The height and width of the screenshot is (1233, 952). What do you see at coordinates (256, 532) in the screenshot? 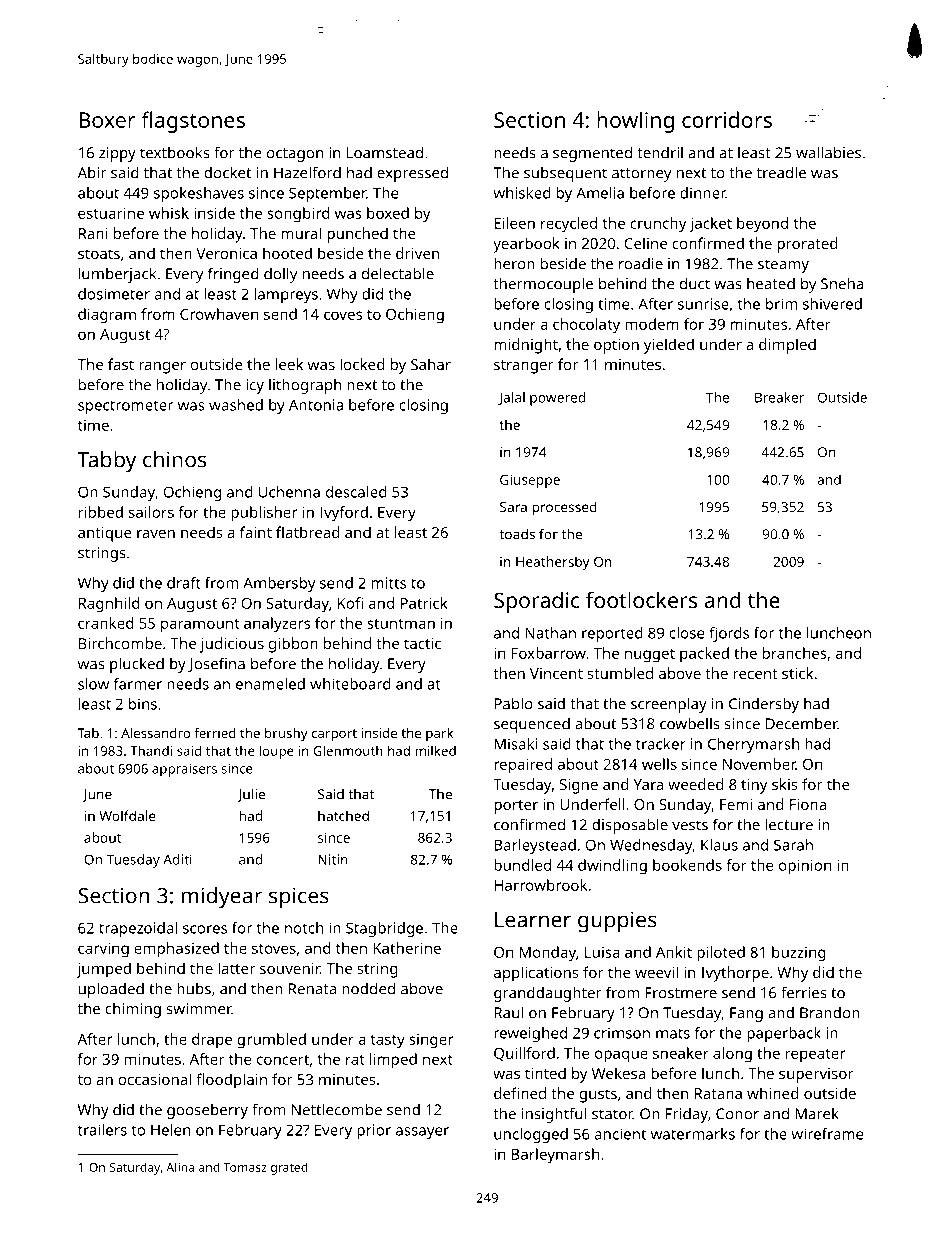
I see `faint` at bounding box center [256, 532].
